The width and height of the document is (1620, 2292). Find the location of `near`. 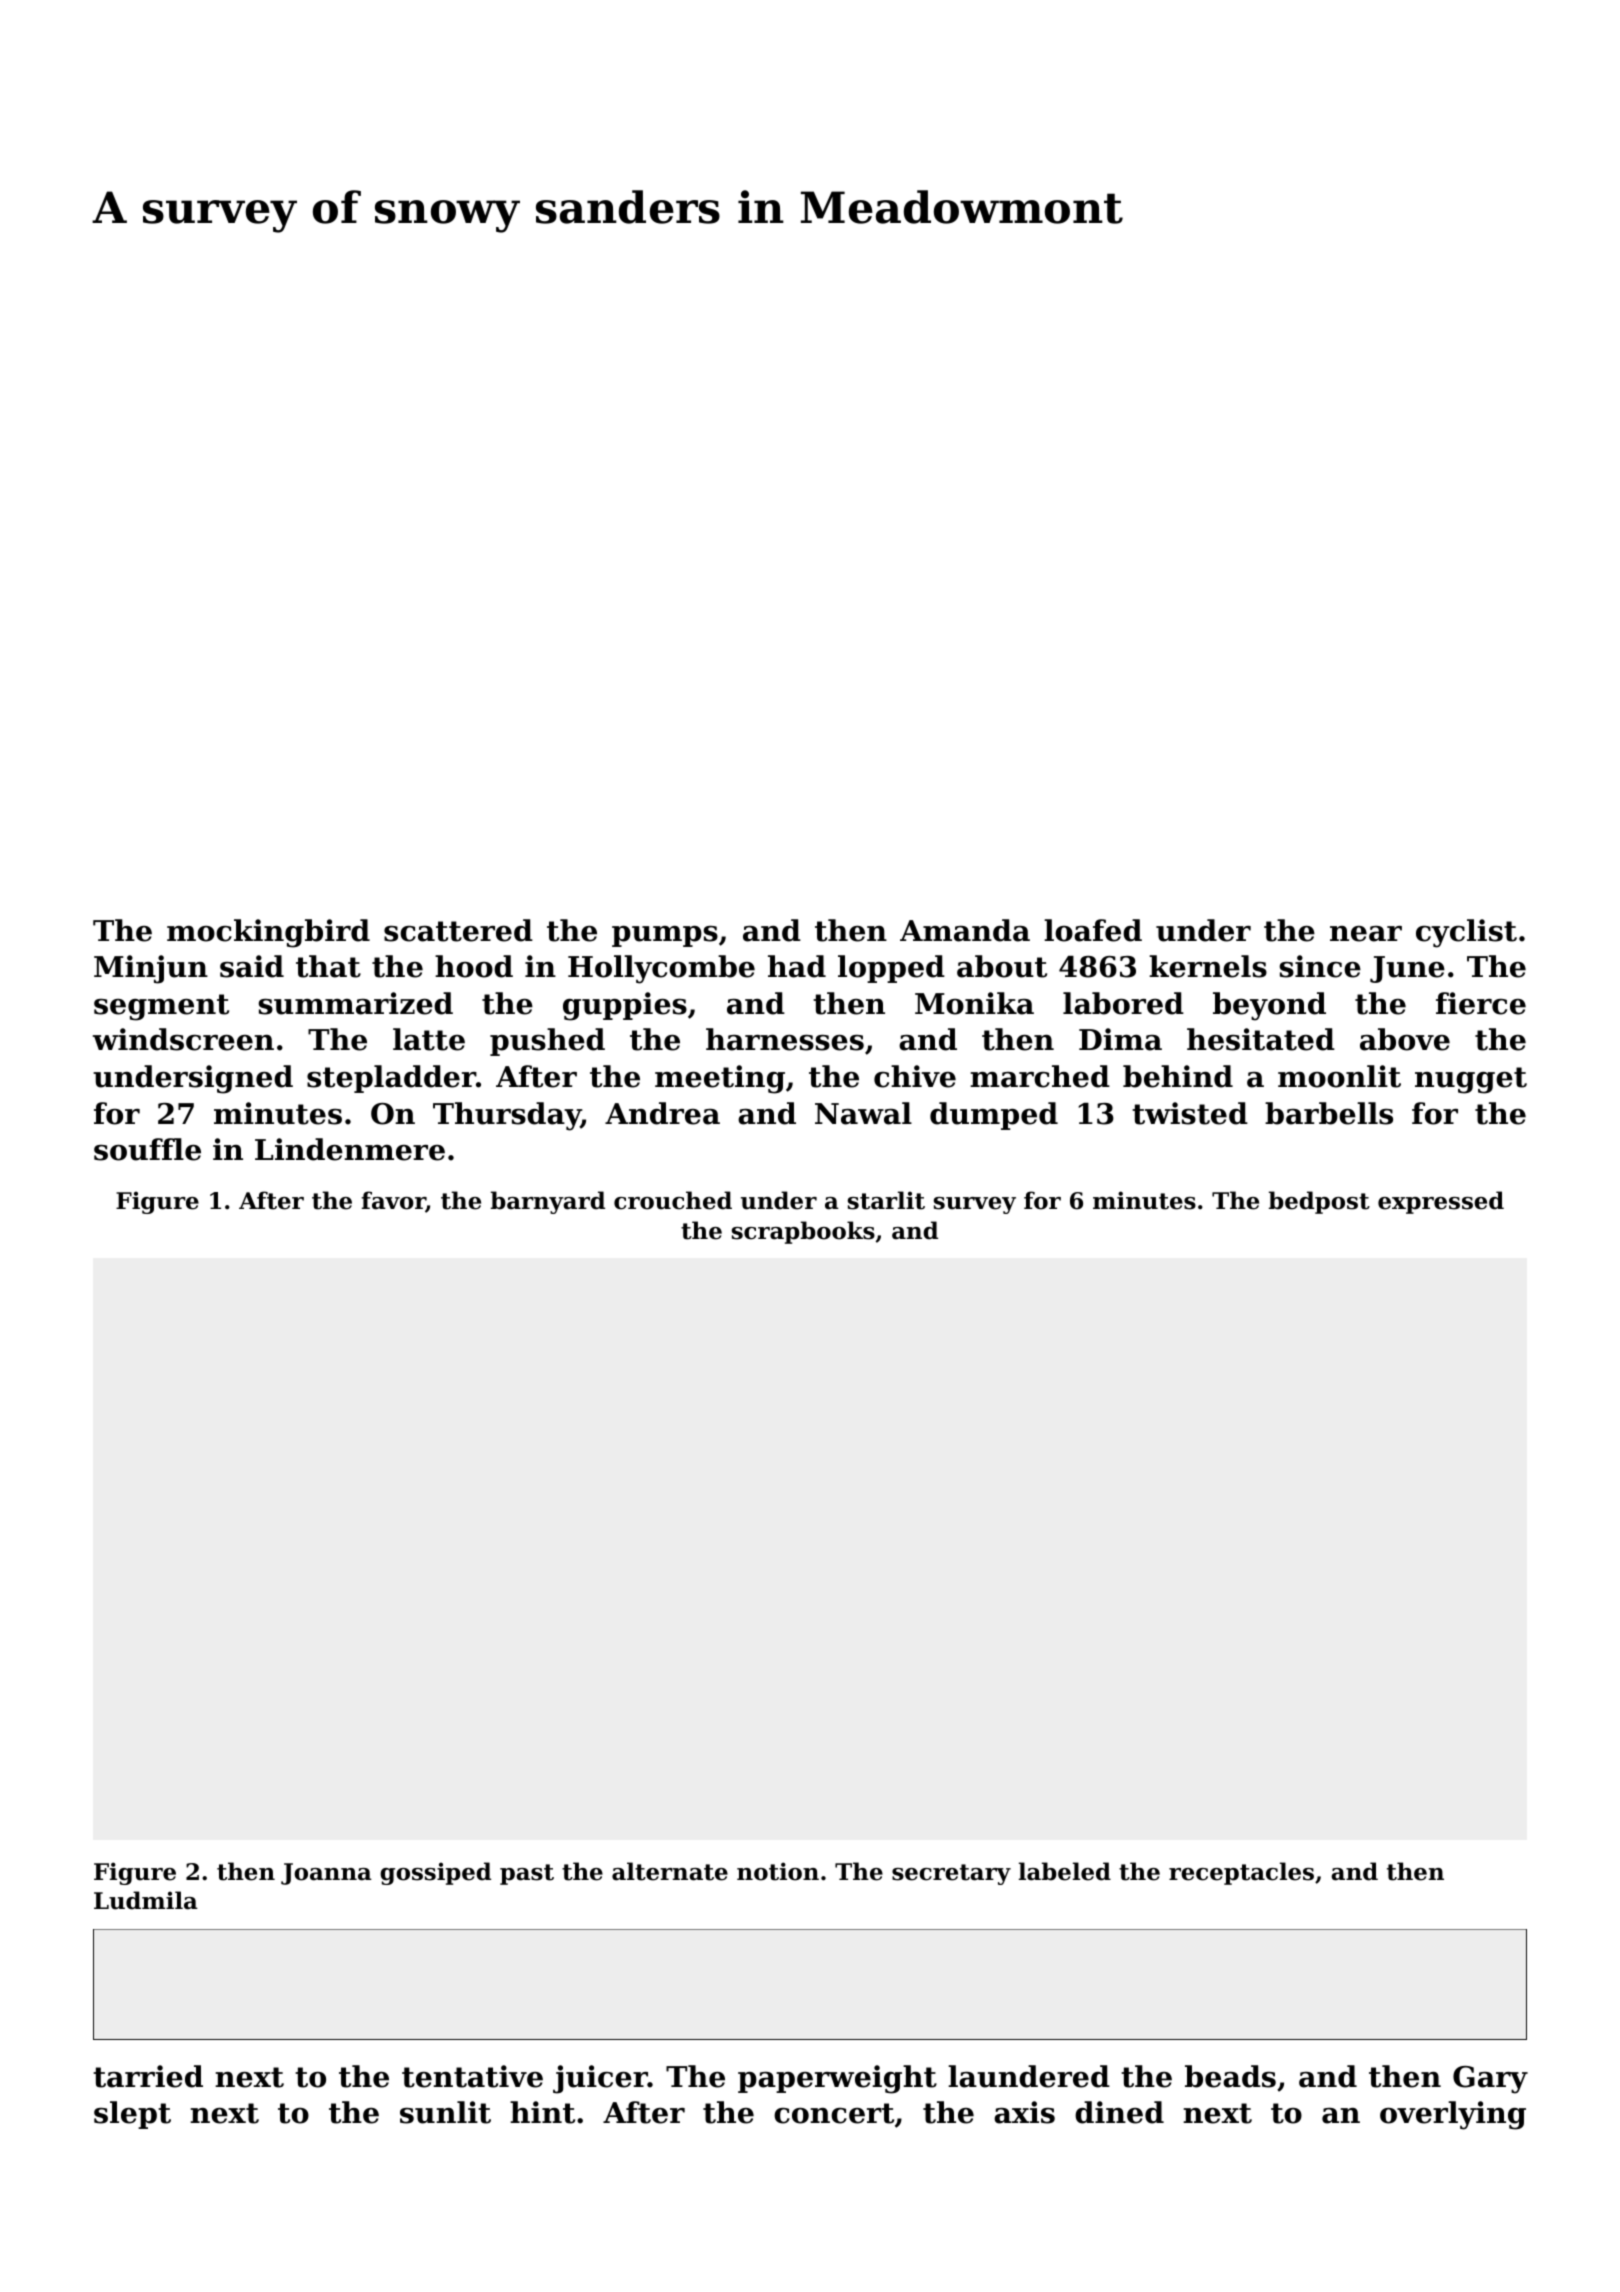

near is located at coordinates (1366, 934).
